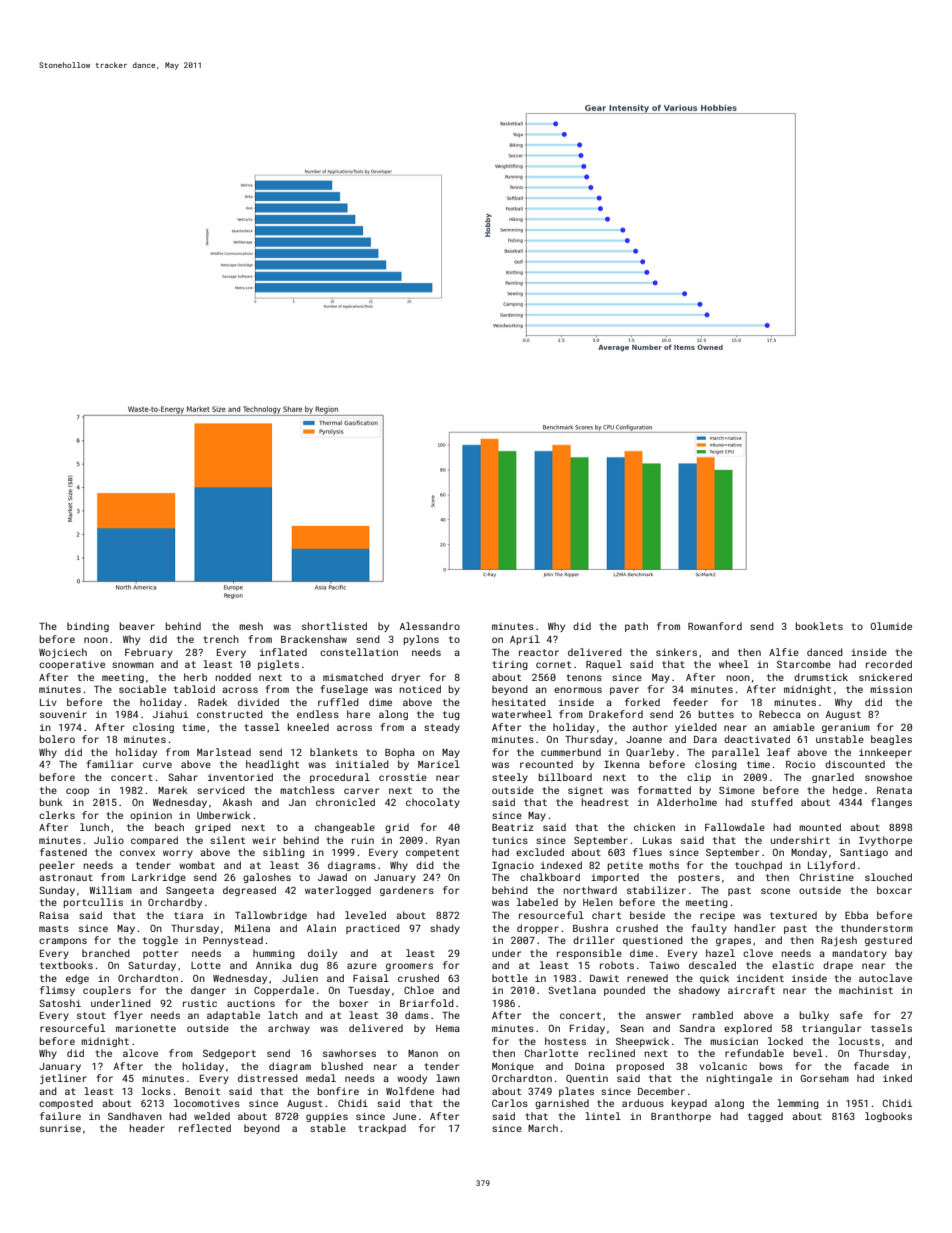  I want to click on beside, so click(647, 915).
